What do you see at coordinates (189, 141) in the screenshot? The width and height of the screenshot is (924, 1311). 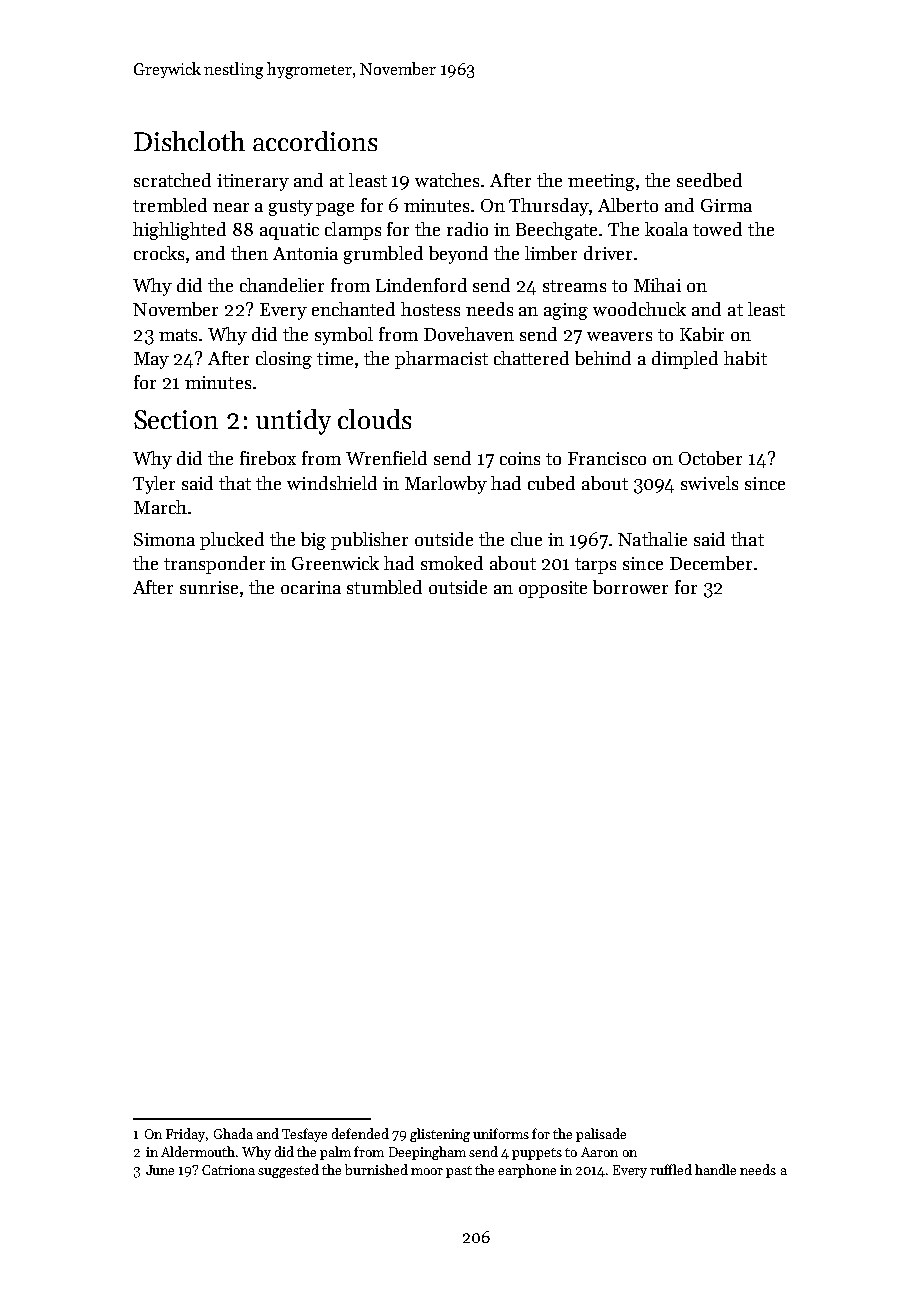 I see `Dishcloth` at bounding box center [189, 141].
